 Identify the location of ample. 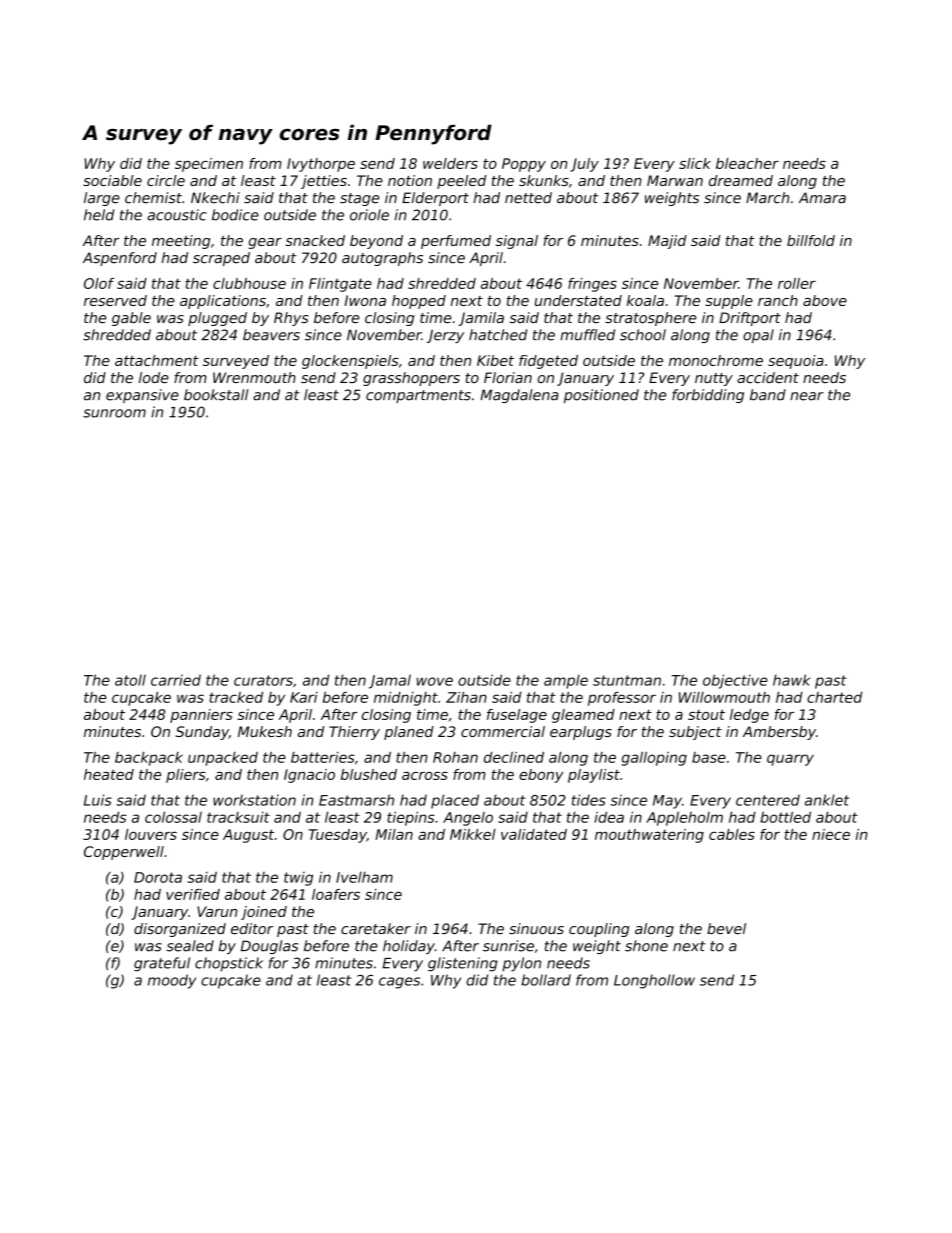
(566, 681).
